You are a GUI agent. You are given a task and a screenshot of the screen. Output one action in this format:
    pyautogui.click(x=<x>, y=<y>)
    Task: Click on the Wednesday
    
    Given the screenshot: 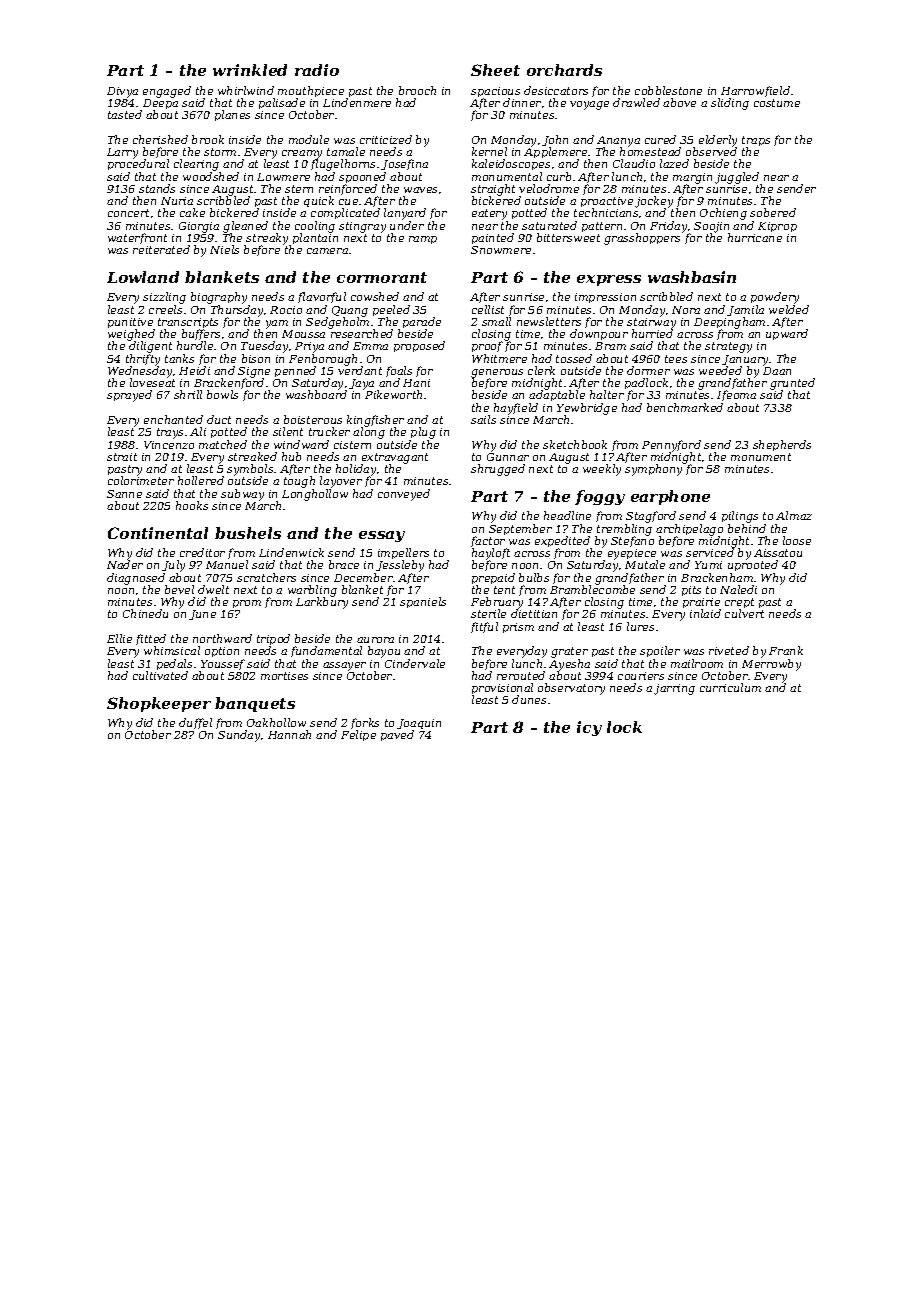 What is the action you would take?
    pyautogui.click(x=140, y=372)
